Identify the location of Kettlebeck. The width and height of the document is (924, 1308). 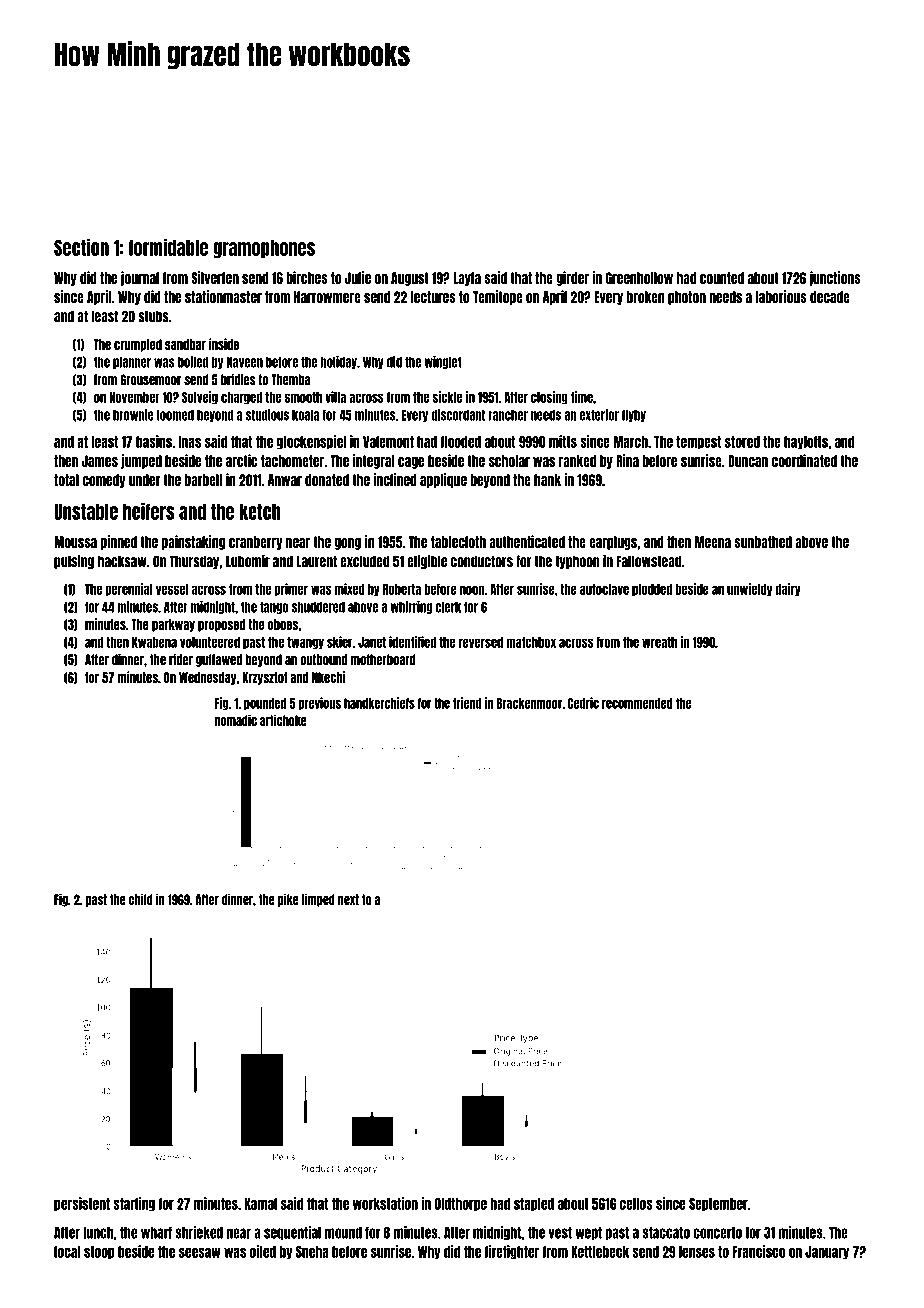
(600, 1252).
